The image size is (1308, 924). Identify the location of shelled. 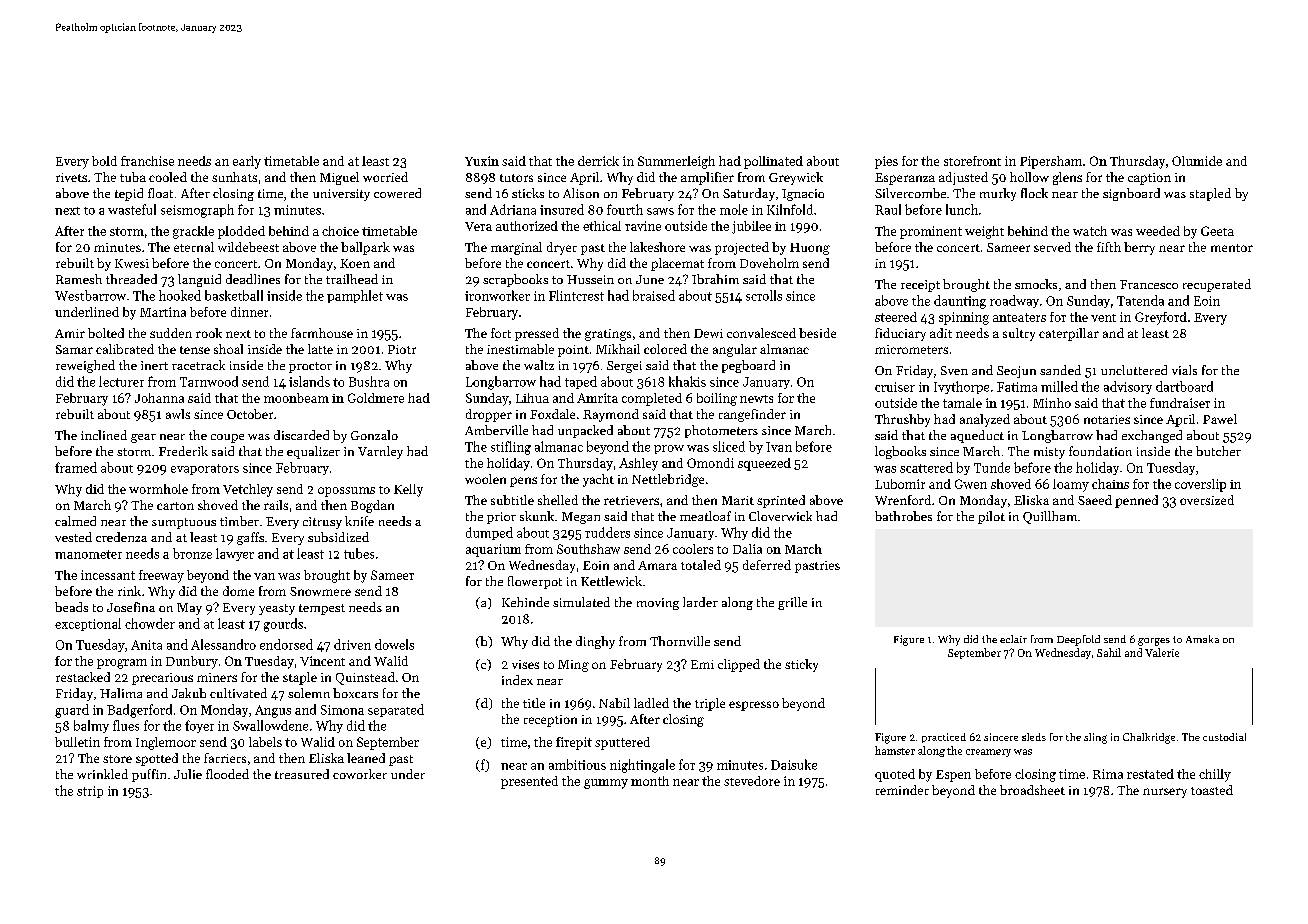
(558, 500).
